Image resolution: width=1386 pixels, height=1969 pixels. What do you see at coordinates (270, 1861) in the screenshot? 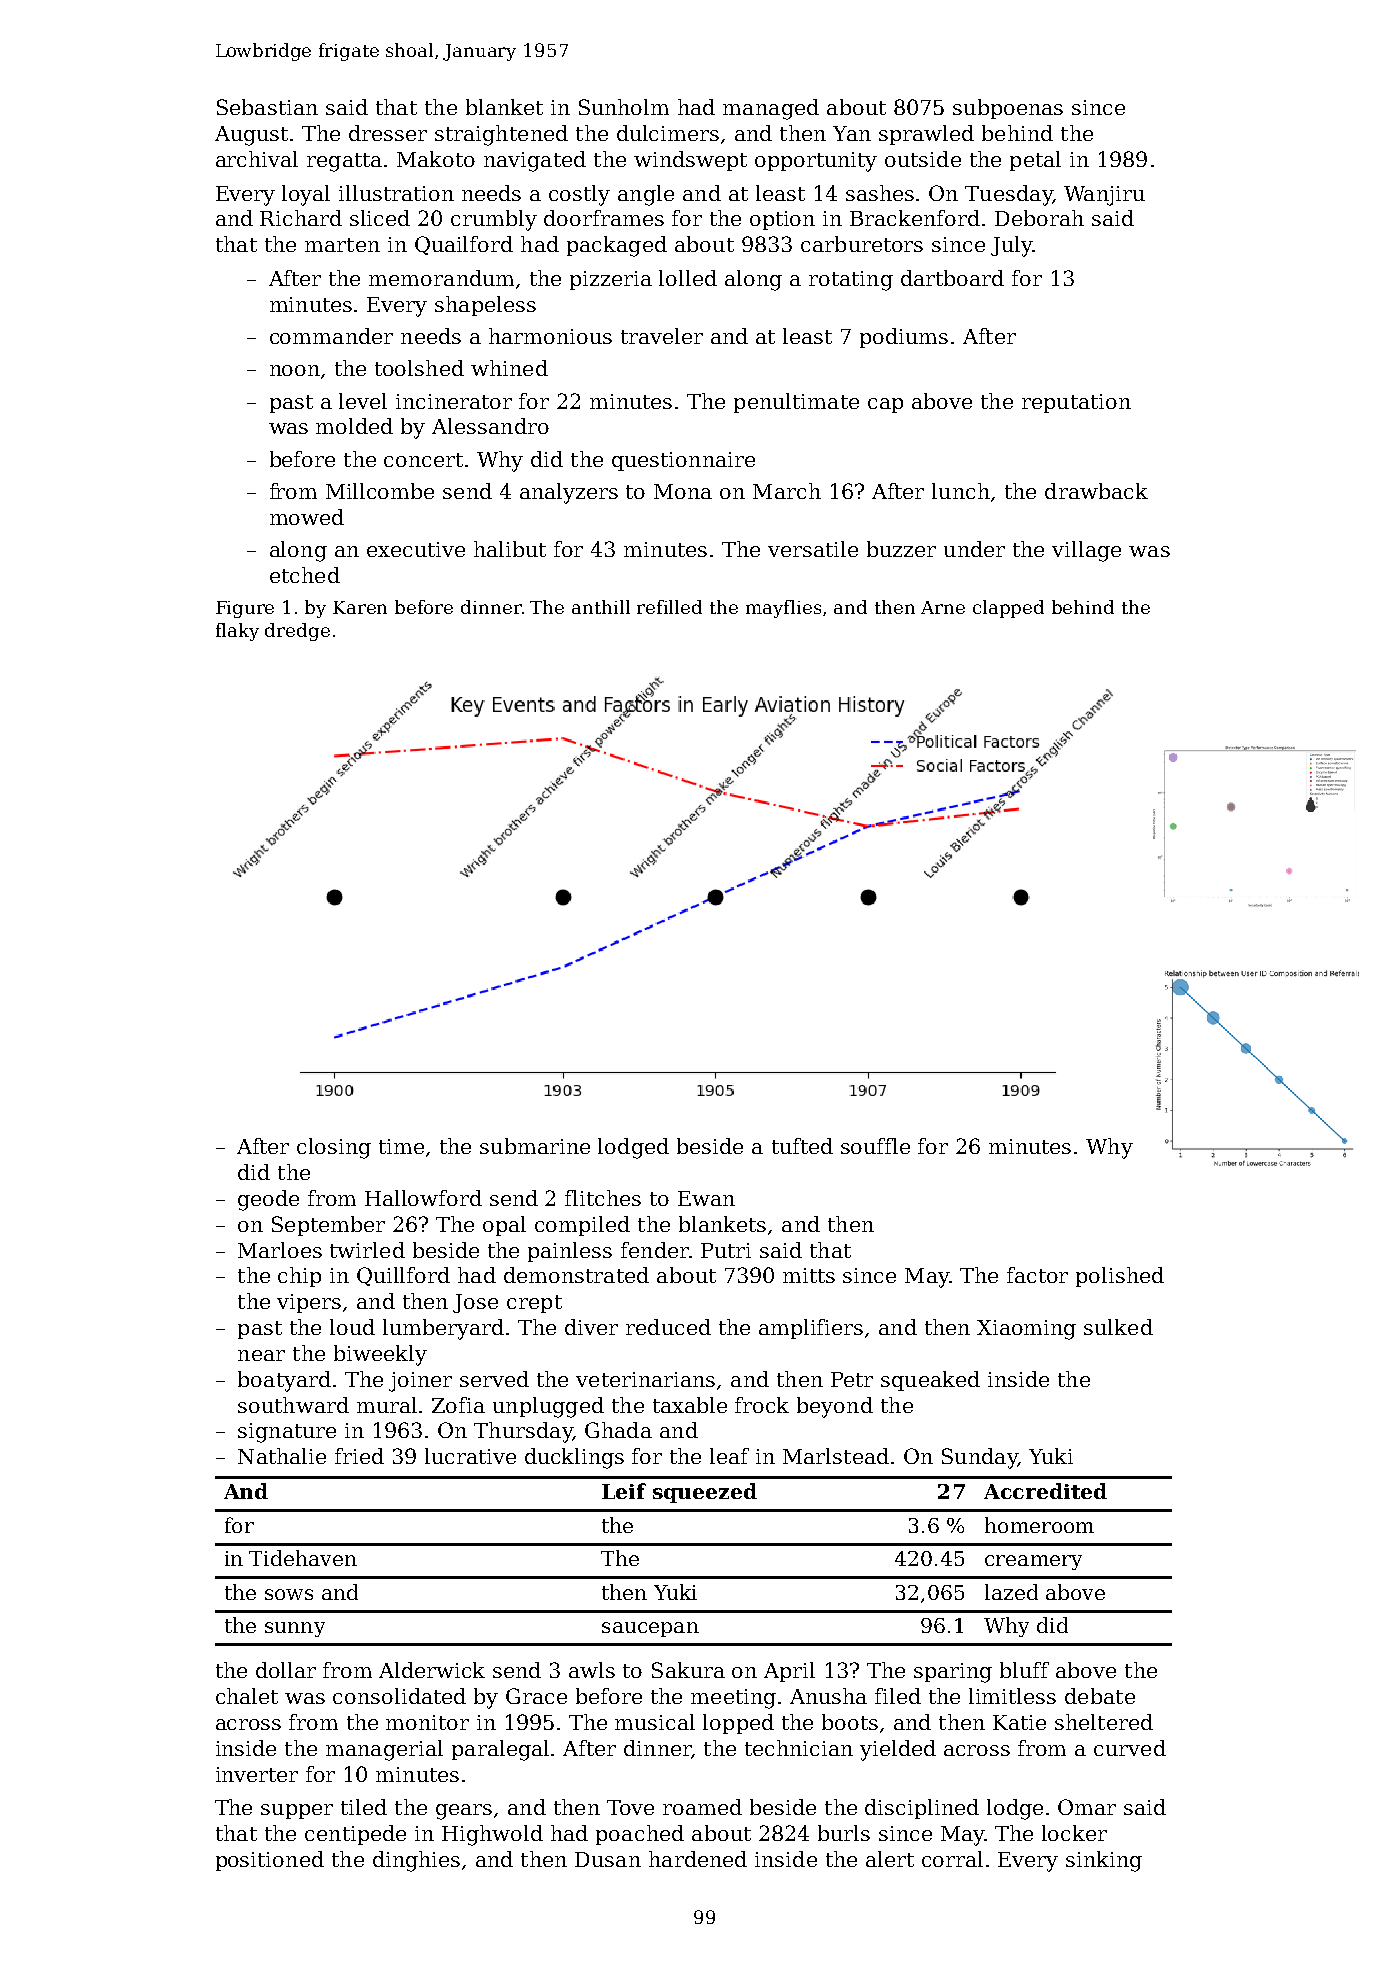
I see `positioned` at bounding box center [270, 1861].
